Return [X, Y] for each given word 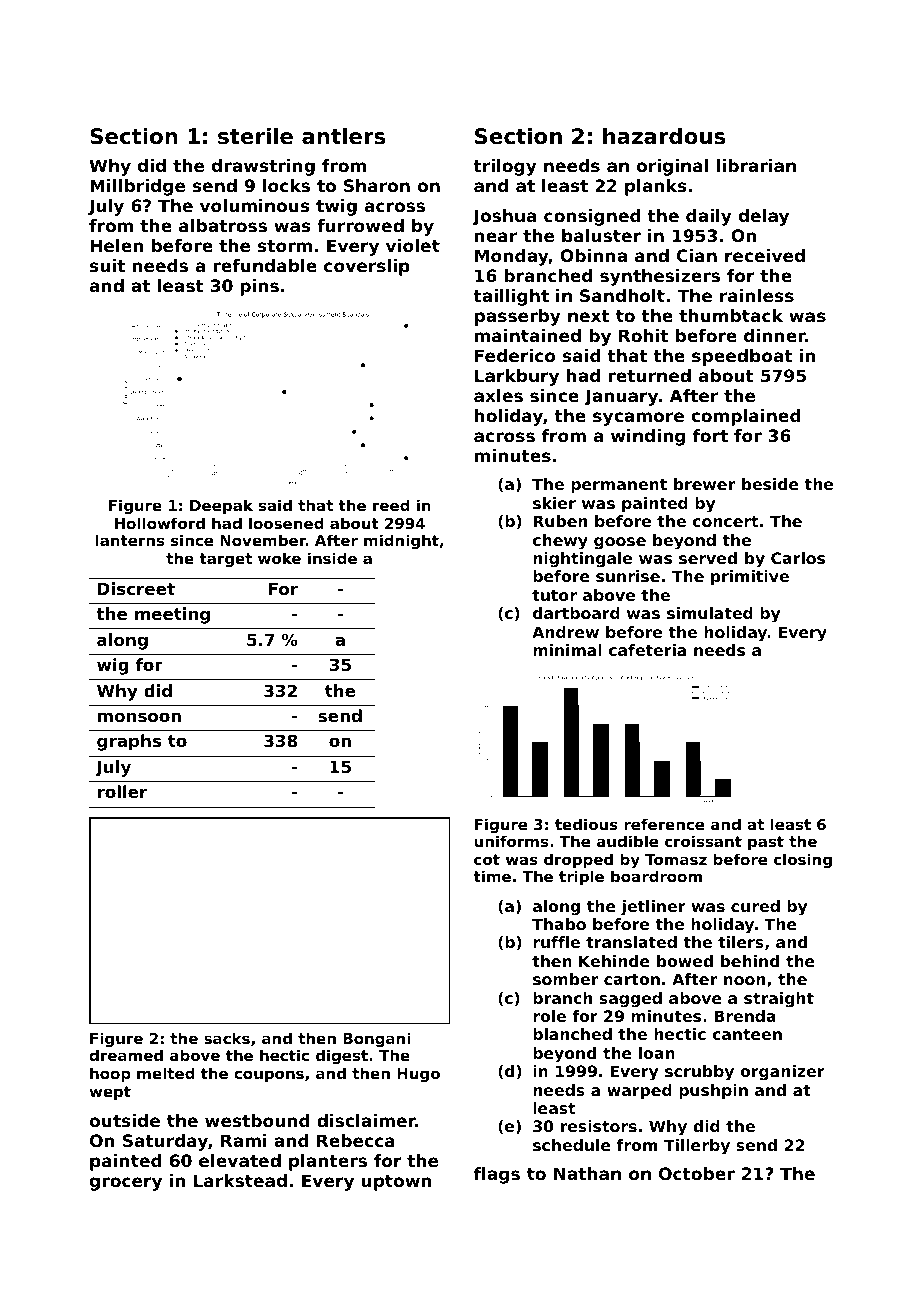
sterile [255, 136]
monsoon [139, 717]
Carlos [798, 558]
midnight [401, 541]
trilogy [505, 167]
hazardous [664, 136]
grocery [126, 1184]
